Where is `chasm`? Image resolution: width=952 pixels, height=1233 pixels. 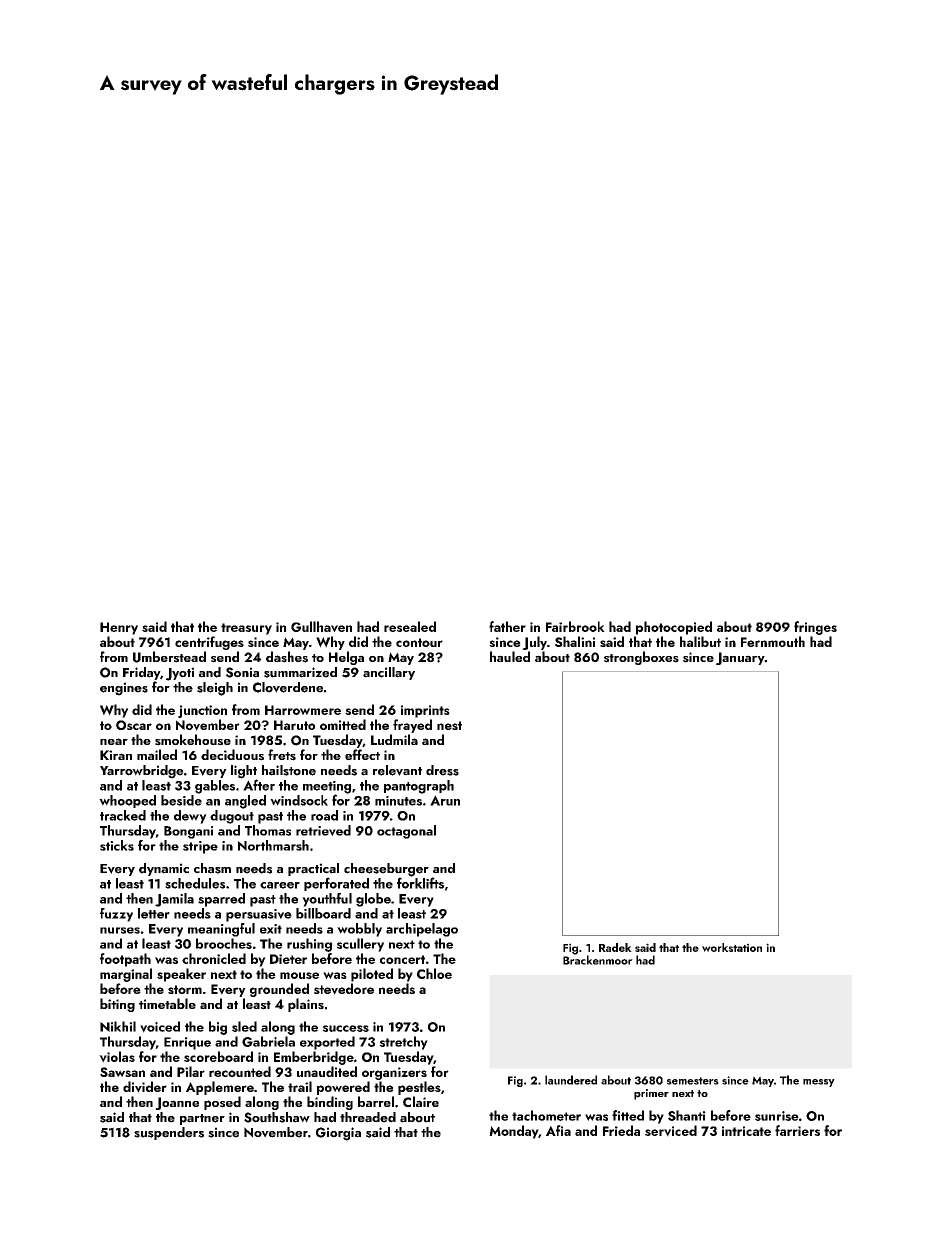
chasm is located at coordinates (212, 868).
